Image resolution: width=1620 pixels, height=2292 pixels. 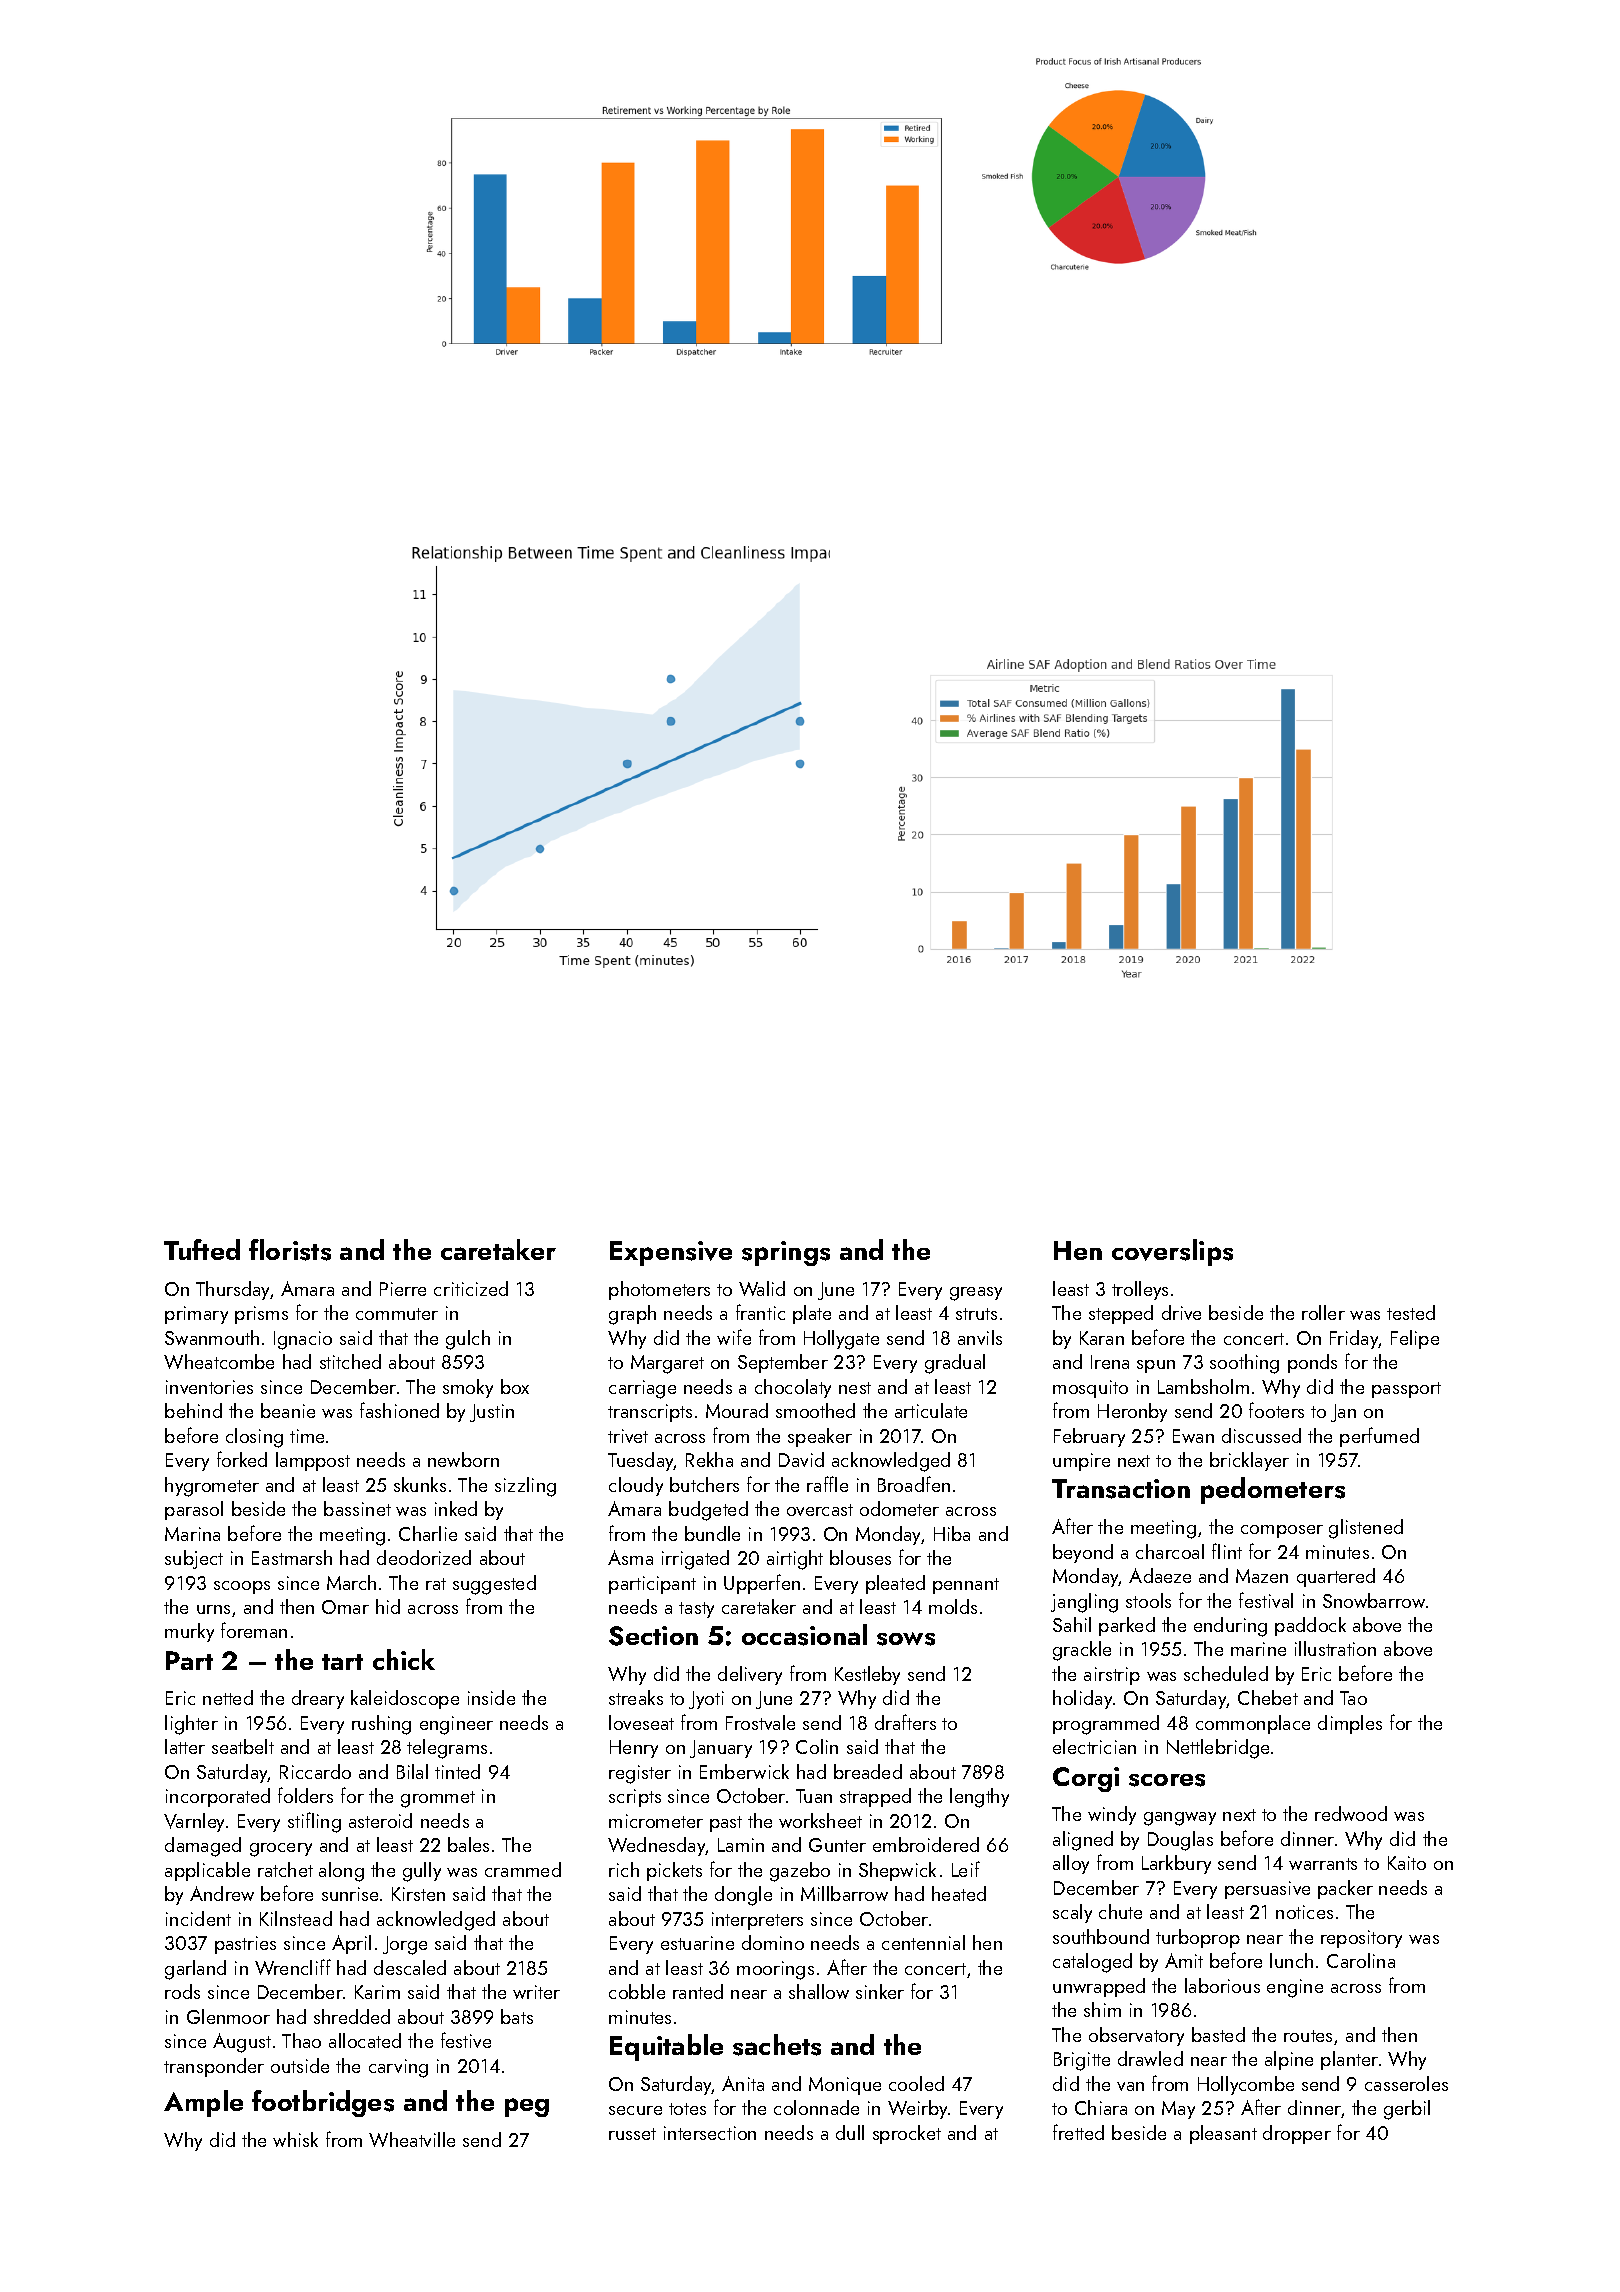 What do you see at coordinates (1361, 1960) in the screenshot?
I see `Carolina` at bounding box center [1361, 1960].
